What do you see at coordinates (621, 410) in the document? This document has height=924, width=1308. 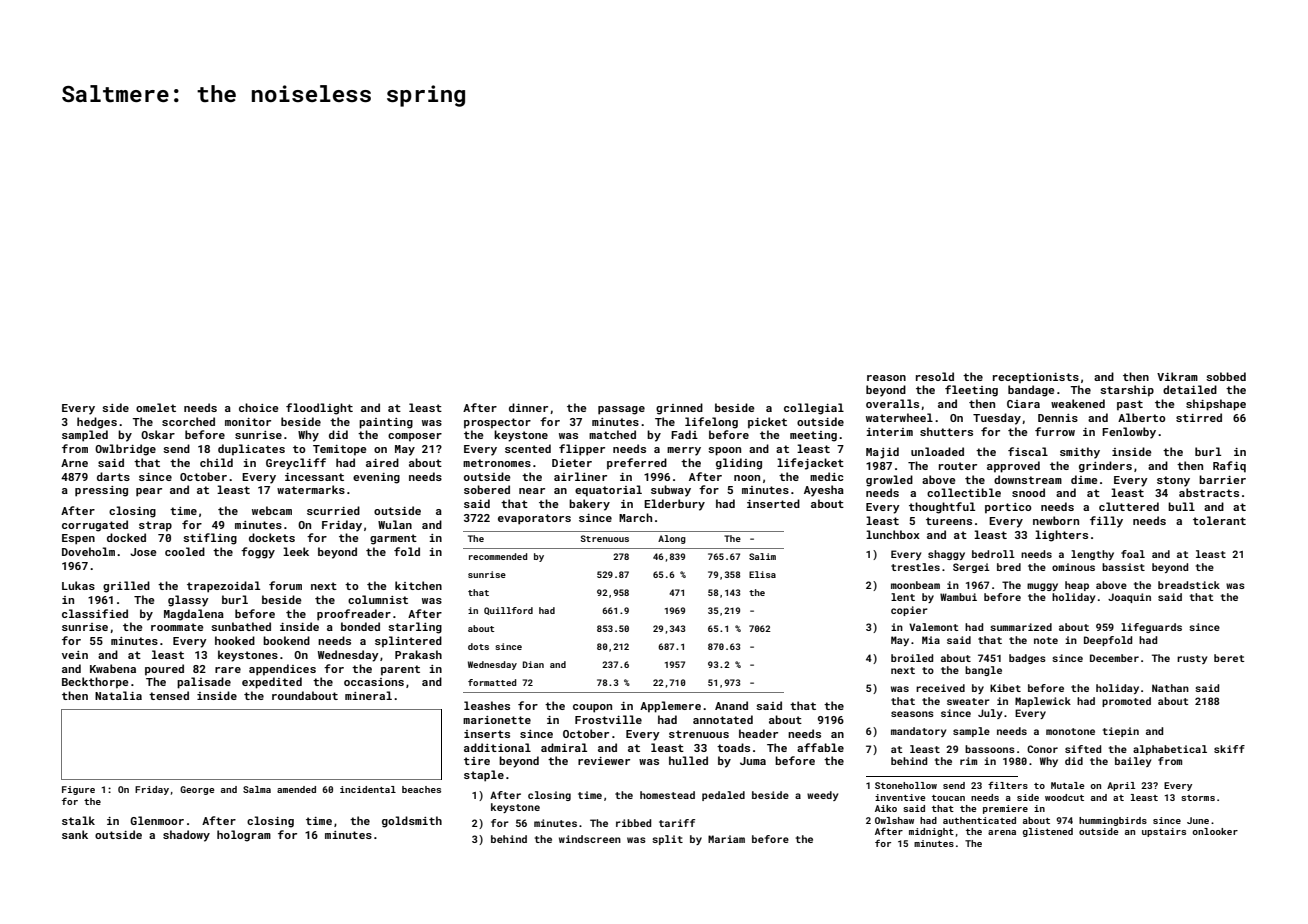 I see `passage` at bounding box center [621, 410].
